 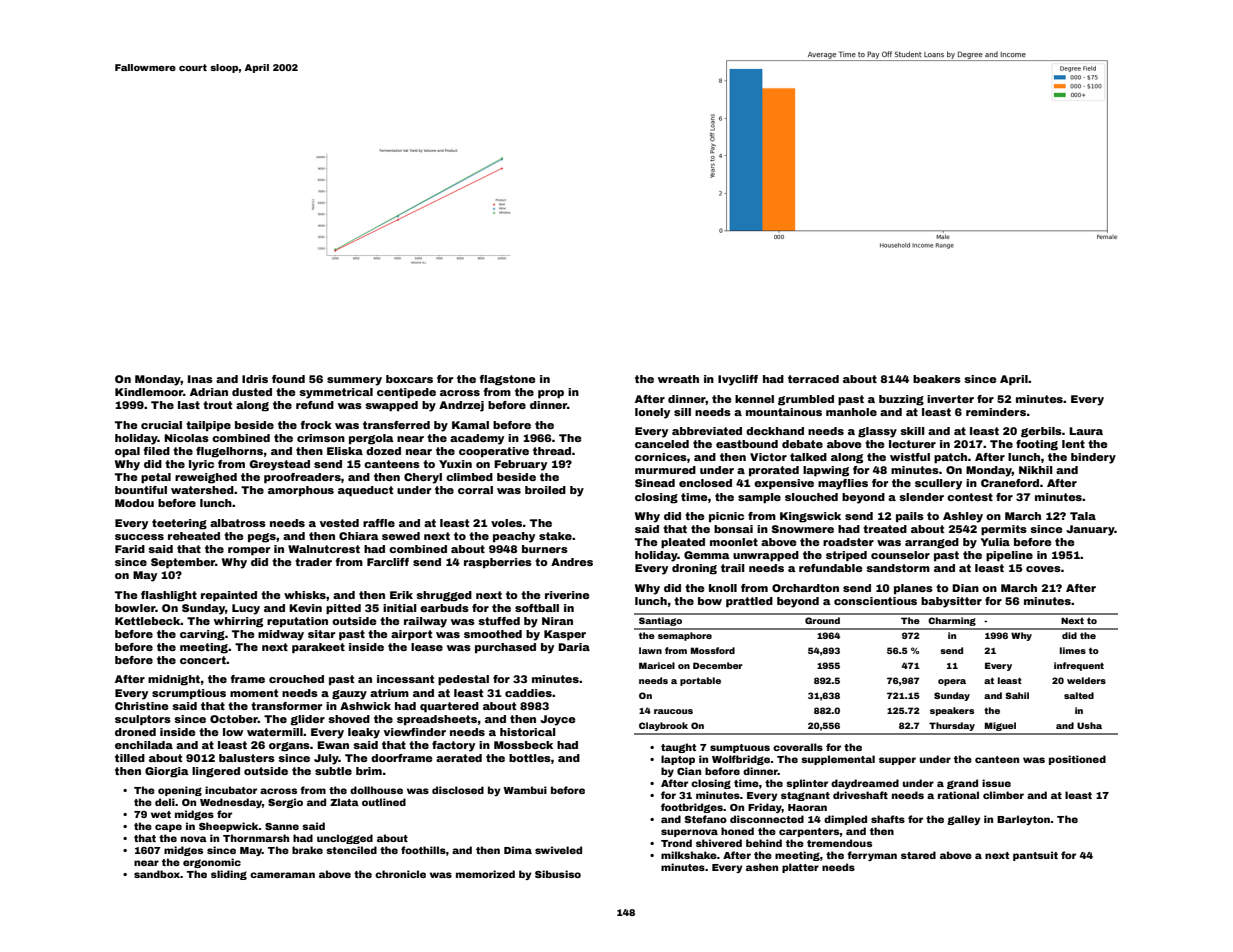 I want to click on coves, so click(x=1043, y=569).
